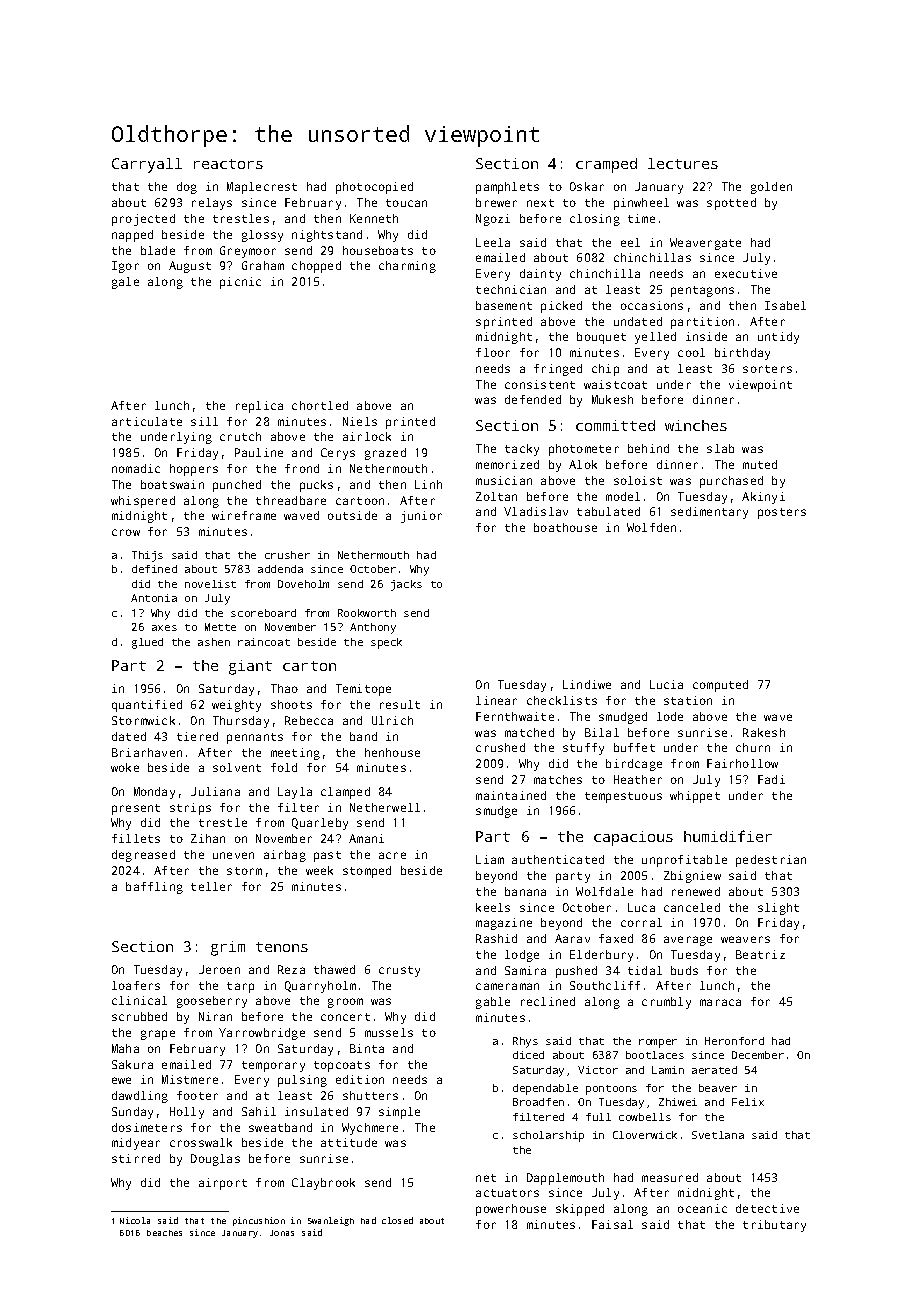 The width and height of the document is (924, 1308). I want to click on boathouse, so click(565, 527).
